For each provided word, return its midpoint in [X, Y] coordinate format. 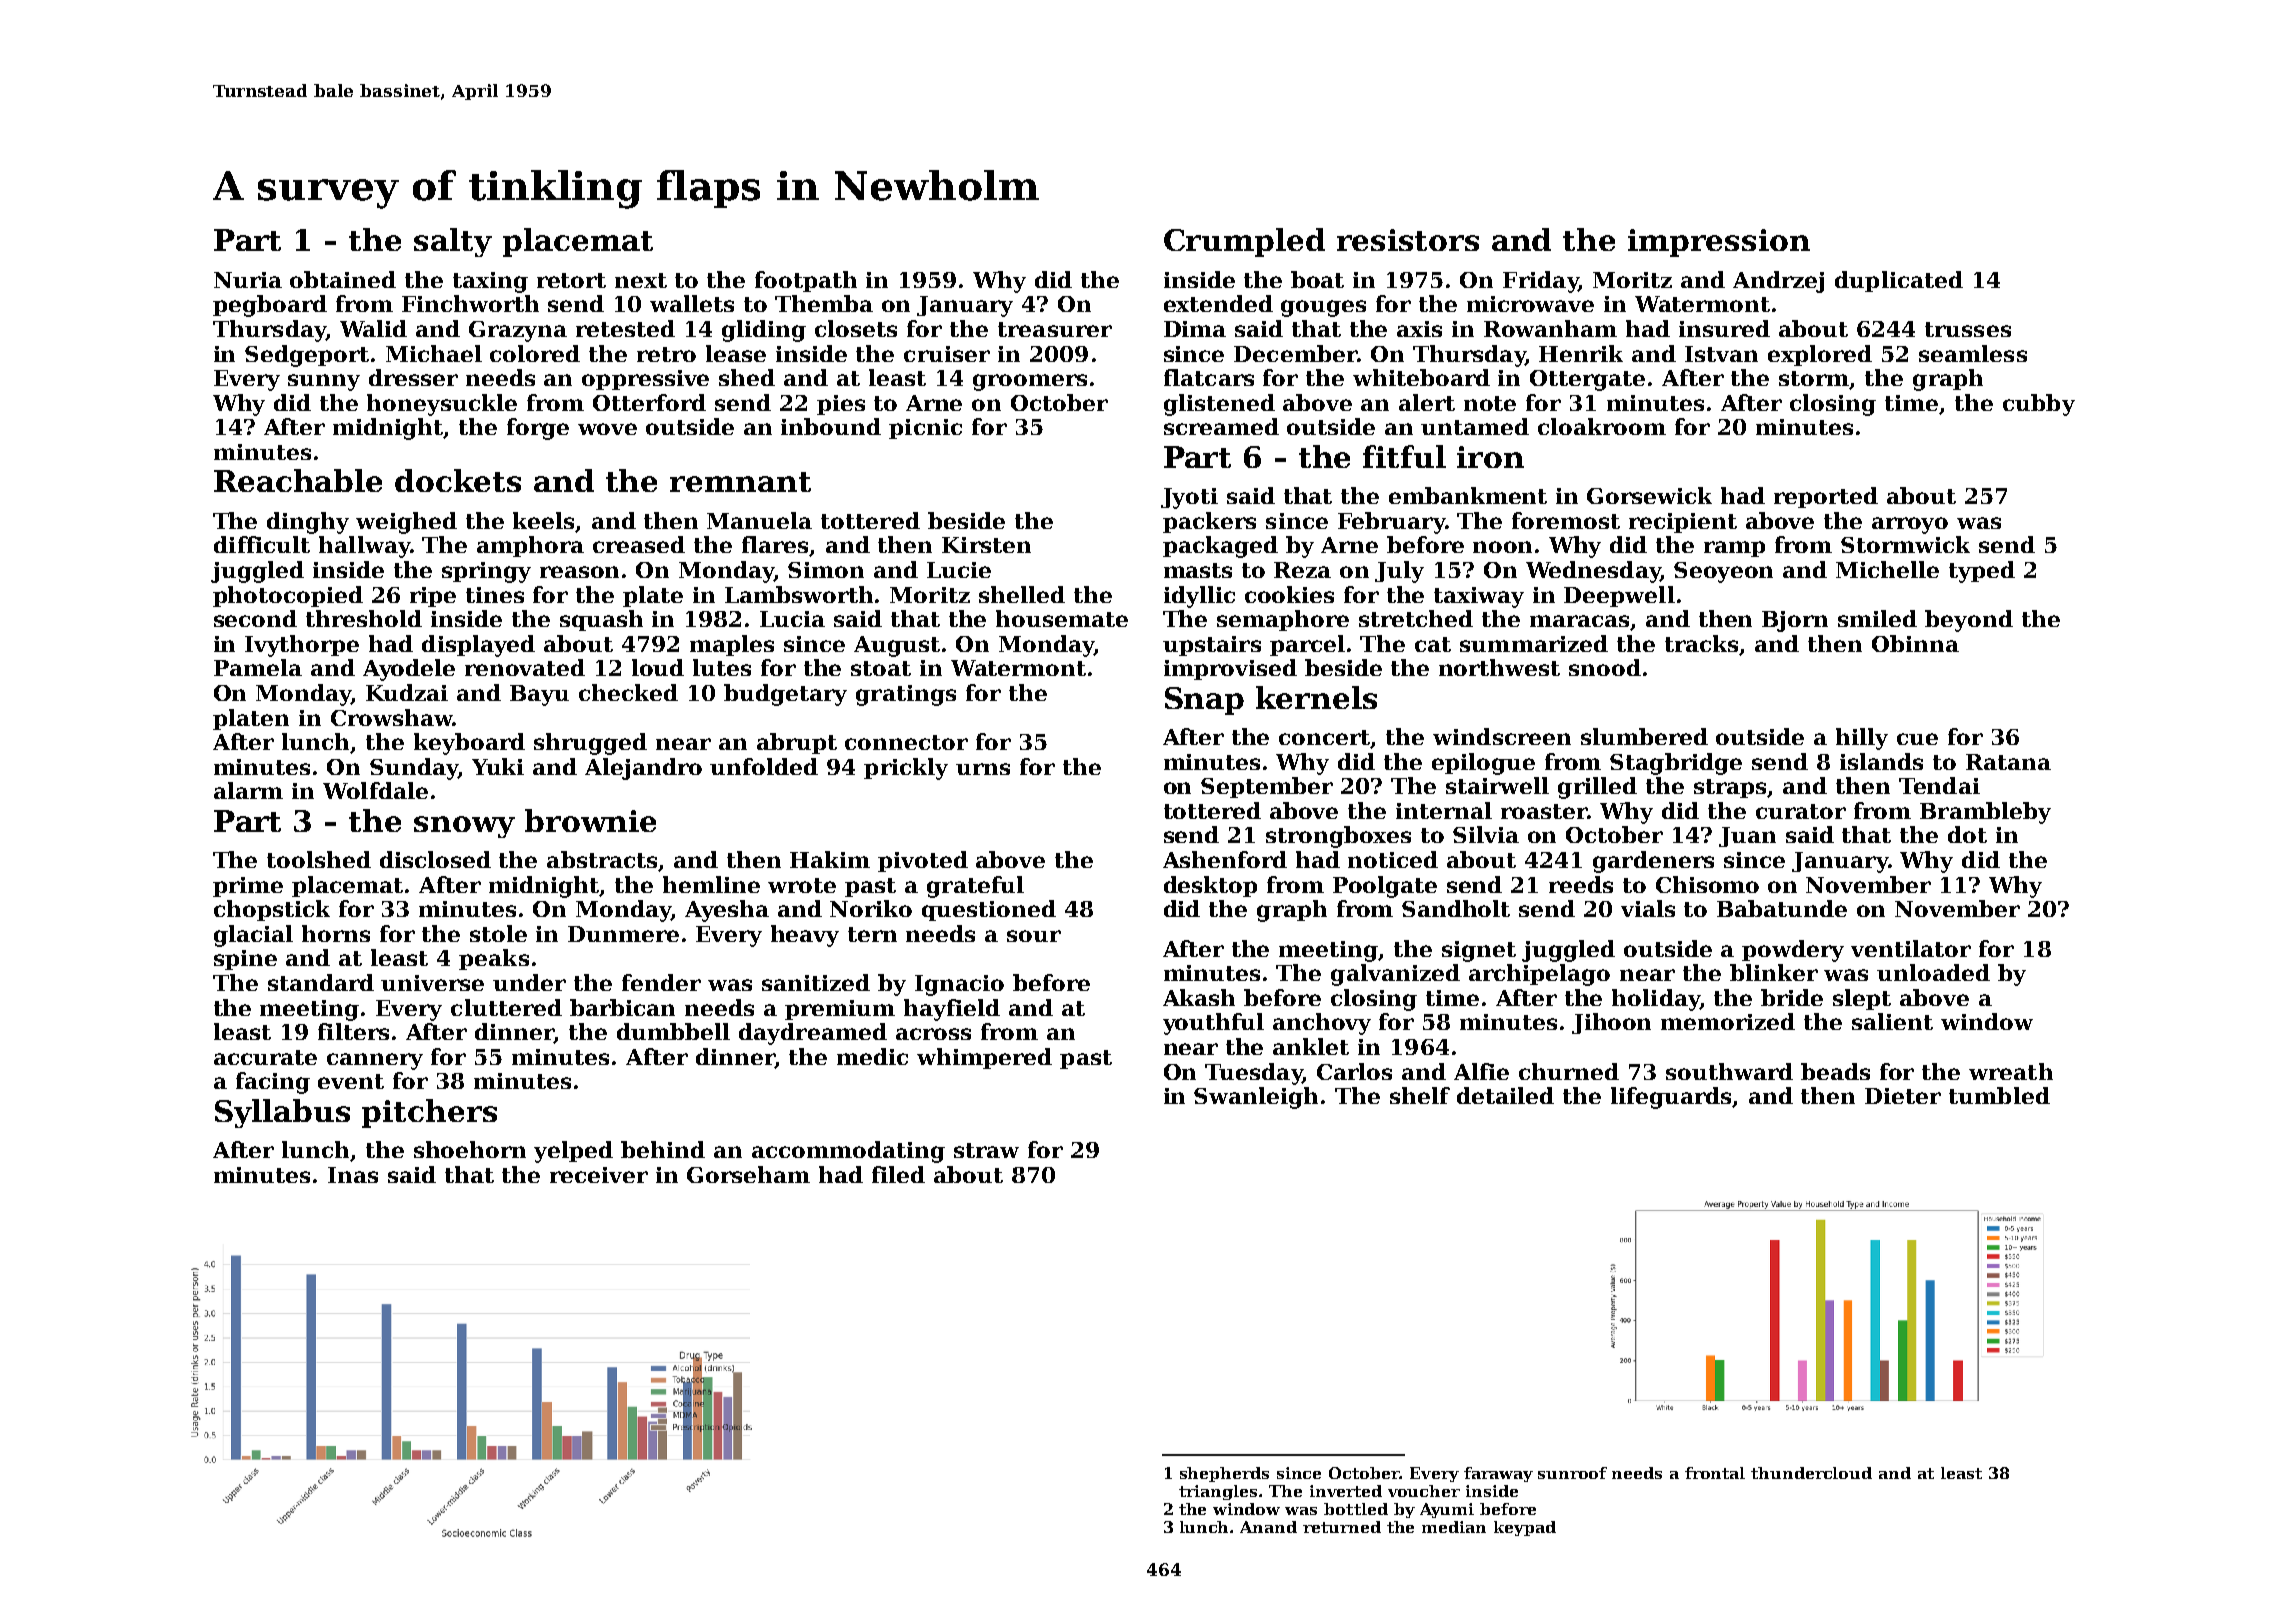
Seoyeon [1723, 572]
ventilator [1911, 948]
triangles [1218, 1492]
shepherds [1224, 1474]
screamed [1221, 426]
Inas [353, 1175]
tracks [1702, 645]
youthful [1213, 1024]
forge [538, 429]
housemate [1062, 618]
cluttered [506, 1007]
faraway [1498, 1474]
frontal [1715, 1473]
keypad [1525, 1528]
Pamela [258, 667]
